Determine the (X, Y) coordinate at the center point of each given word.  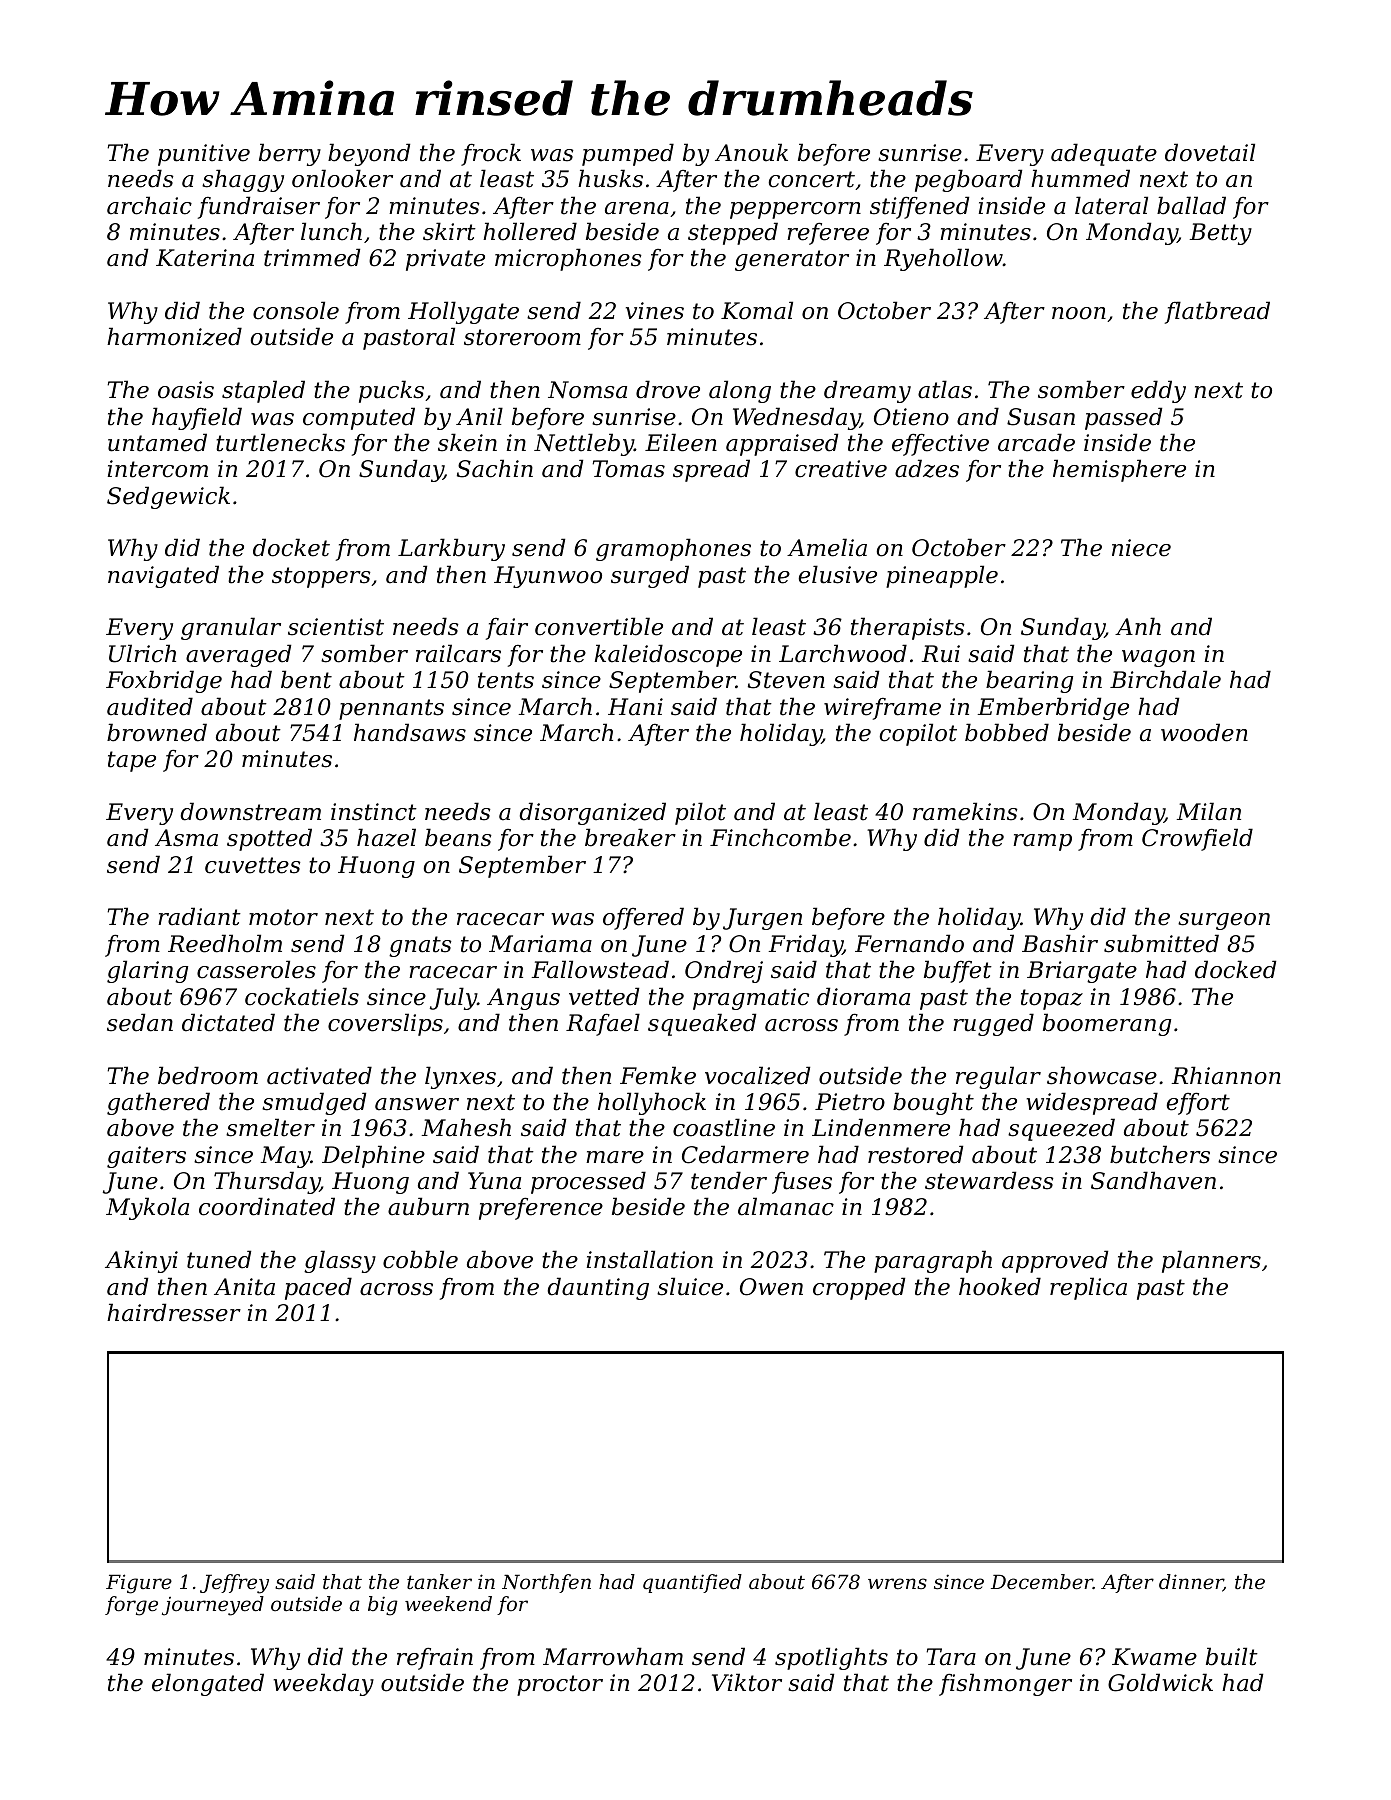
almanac (786, 1206)
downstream (250, 811)
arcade (1036, 442)
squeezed (1061, 1129)
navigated (163, 576)
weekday (324, 1684)
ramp (1042, 842)
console (296, 310)
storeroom (522, 337)
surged (650, 576)
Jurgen (762, 919)
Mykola (147, 1208)
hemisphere (1119, 470)
